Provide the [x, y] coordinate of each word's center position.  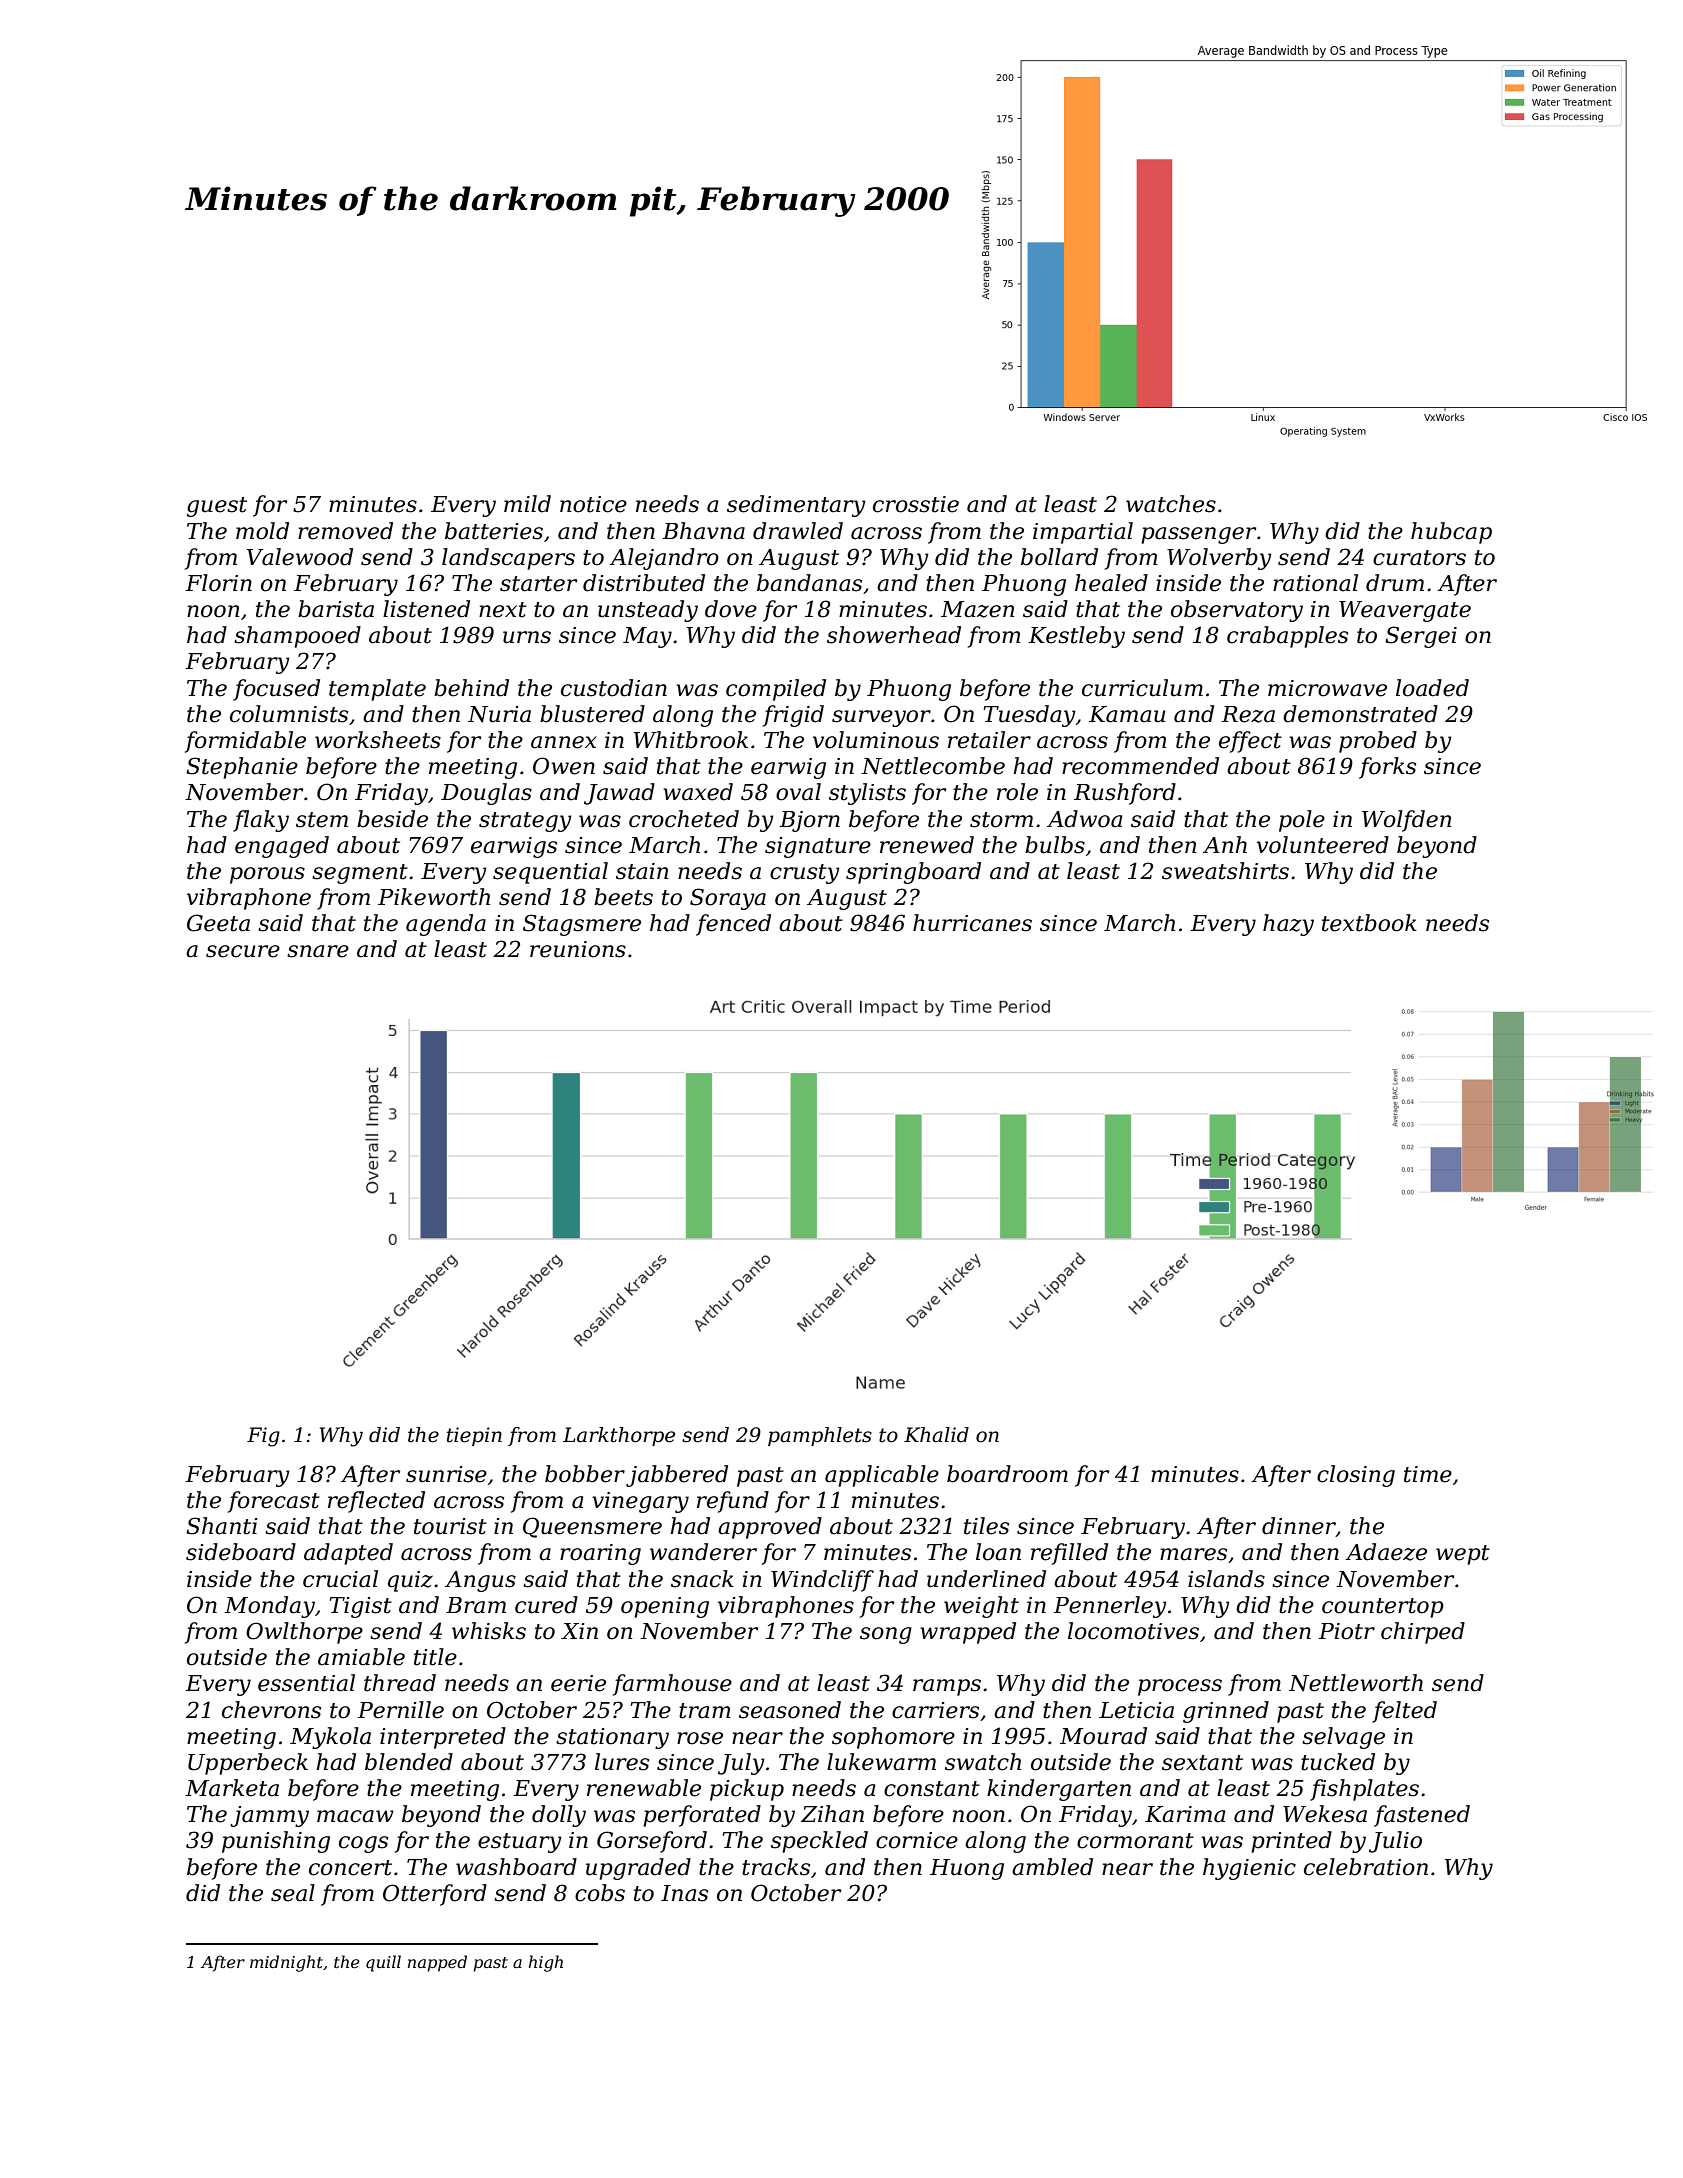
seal [293, 1893]
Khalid [936, 1435]
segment [360, 874]
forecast [274, 1502]
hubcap [1451, 533]
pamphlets [820, 1436]
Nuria [499, 714]
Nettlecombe [933, 766]
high [546, 1963]
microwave [1327, 688]
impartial [1083, 533]
